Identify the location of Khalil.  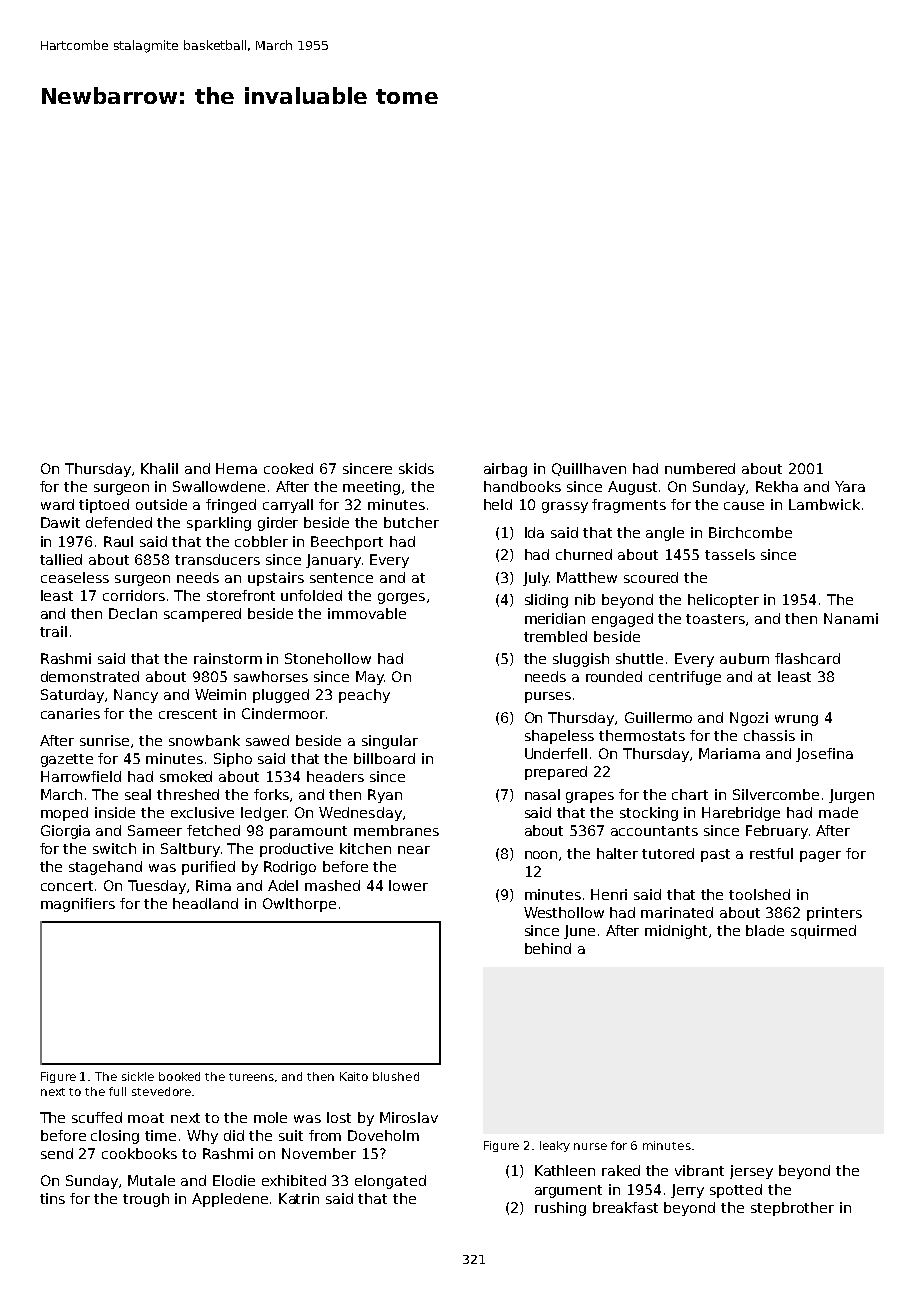
(159, 468).
